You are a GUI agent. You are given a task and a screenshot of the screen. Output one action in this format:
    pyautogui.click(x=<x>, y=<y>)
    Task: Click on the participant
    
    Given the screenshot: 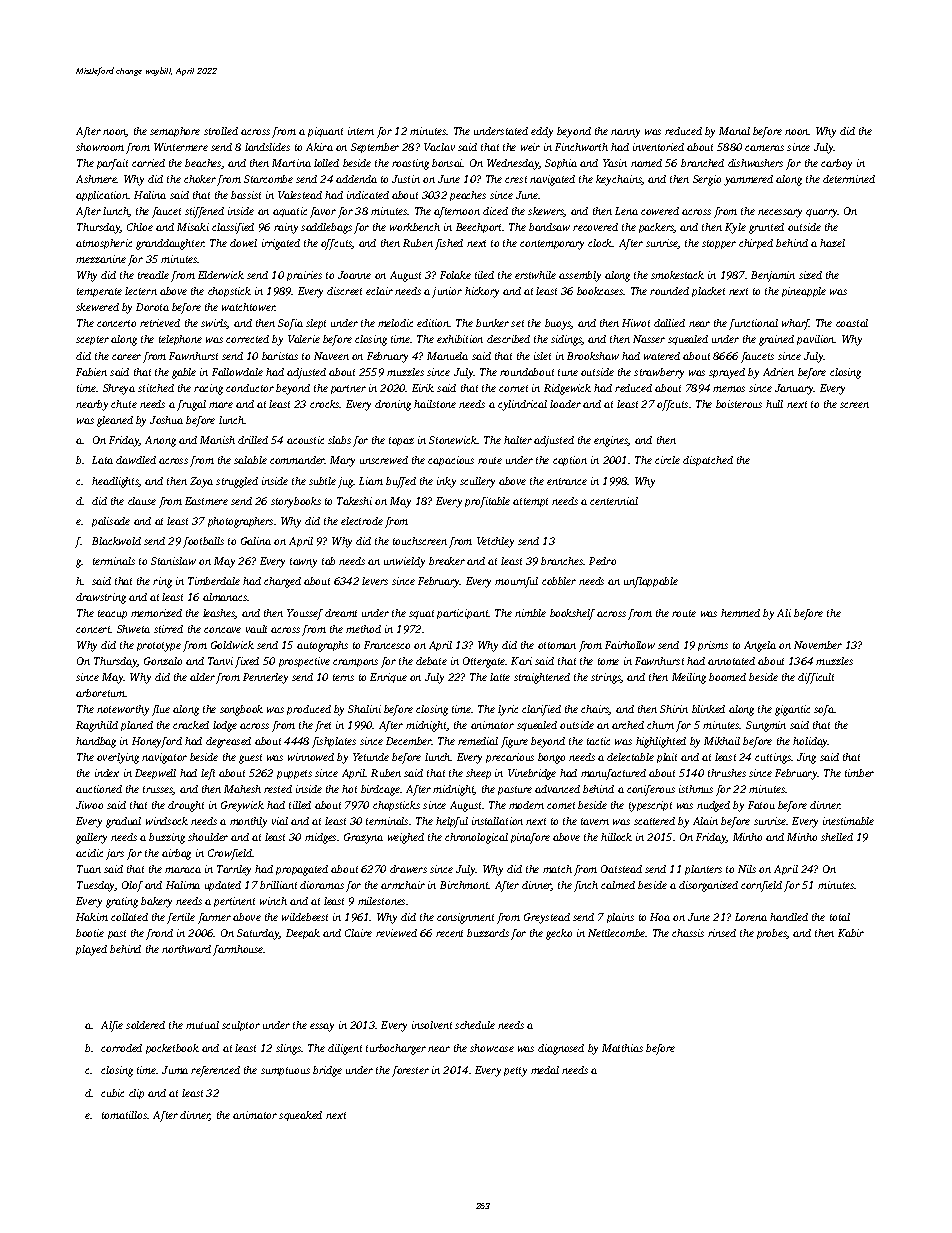 What is the action you would take?
    pyautogui.click(x=463, y=614)
